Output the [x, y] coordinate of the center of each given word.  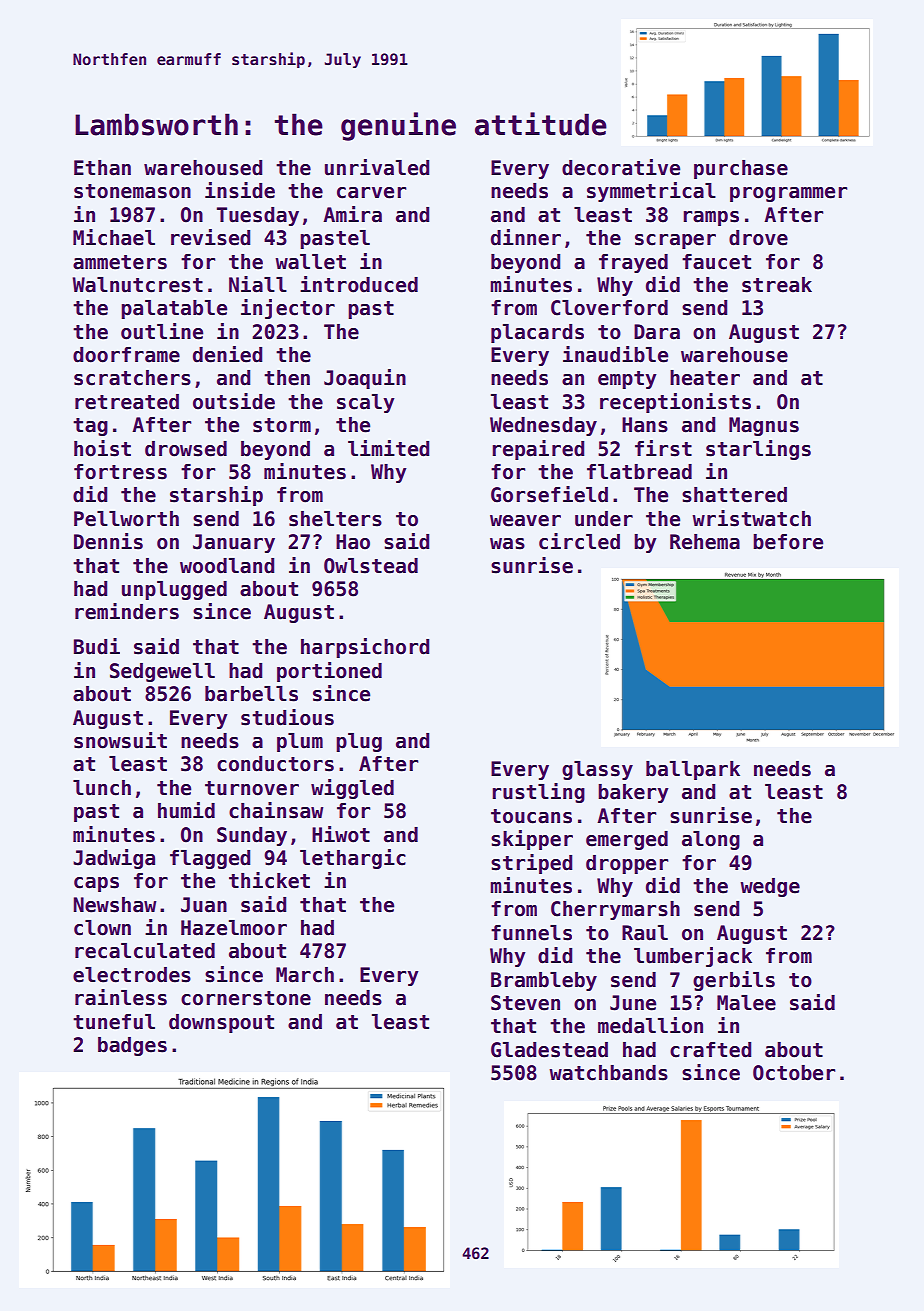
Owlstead [371, 566]
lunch [102, 788]
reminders [127, 611]
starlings [758, 450]
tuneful [114, 1022]
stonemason [132, 191]
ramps [711, 218]
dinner [526, 237]
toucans [531, 816]
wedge [770, 887]
